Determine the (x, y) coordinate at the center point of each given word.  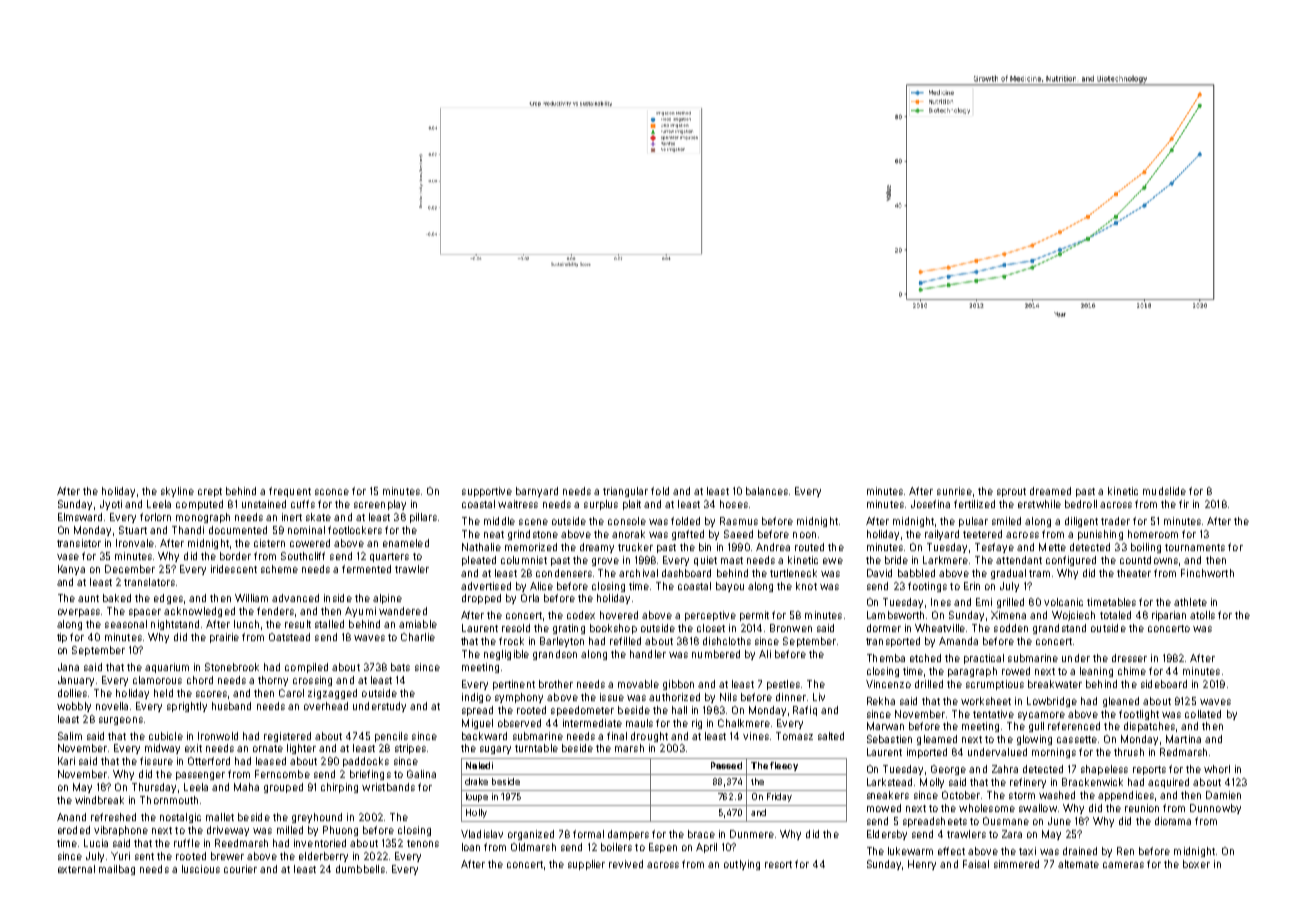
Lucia (96, 843)
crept (210, 492)
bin (705, 547)
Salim (70, 736)
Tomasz (794, 736)
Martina (1183, 739)
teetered (982, 534)
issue (612, 697)
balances (767, 491)
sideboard (1164, 684)
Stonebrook (232, 667)
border (235, 556)
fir (1184, 504)
